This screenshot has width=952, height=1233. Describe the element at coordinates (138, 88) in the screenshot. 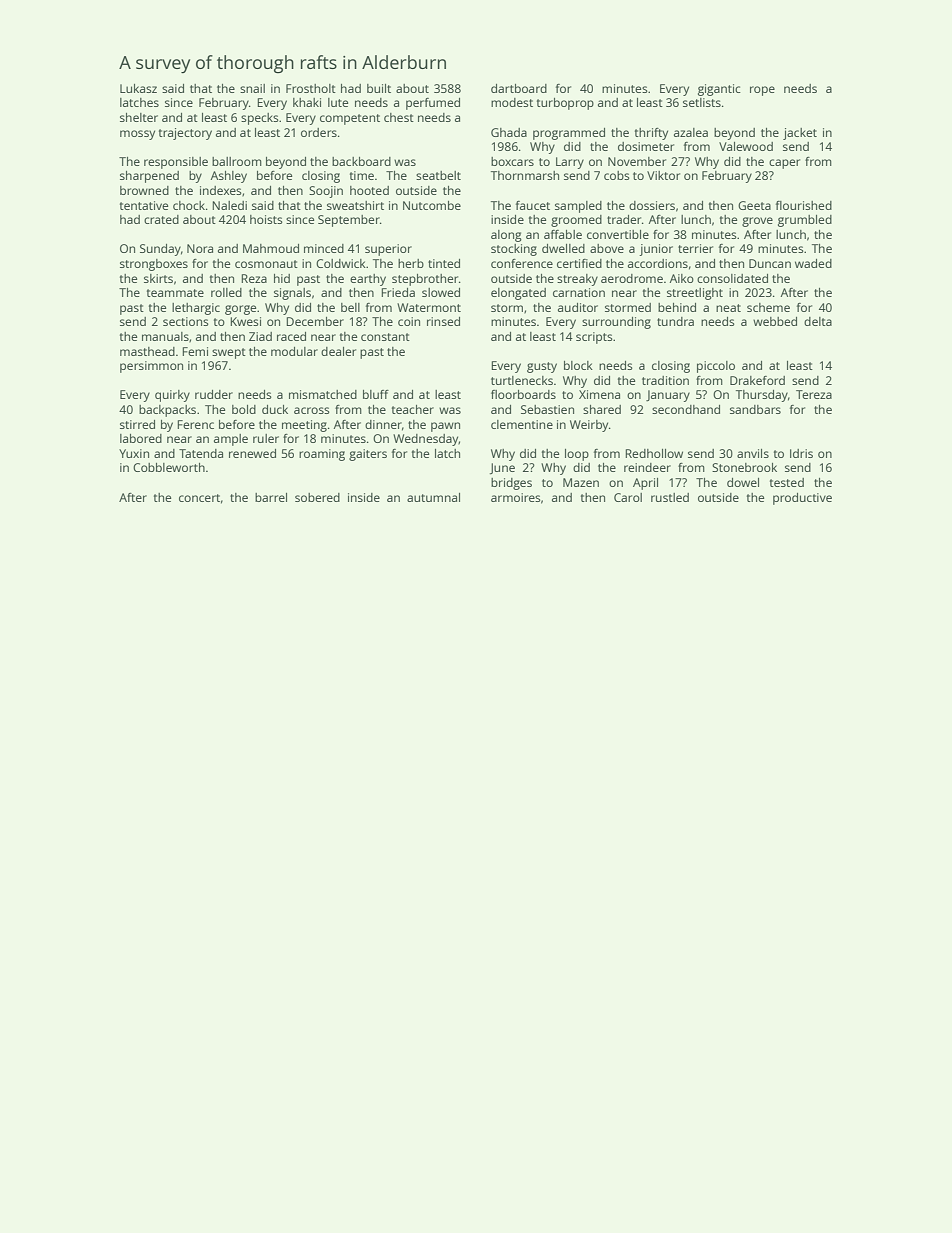

I see `Lukasz` at that location.
